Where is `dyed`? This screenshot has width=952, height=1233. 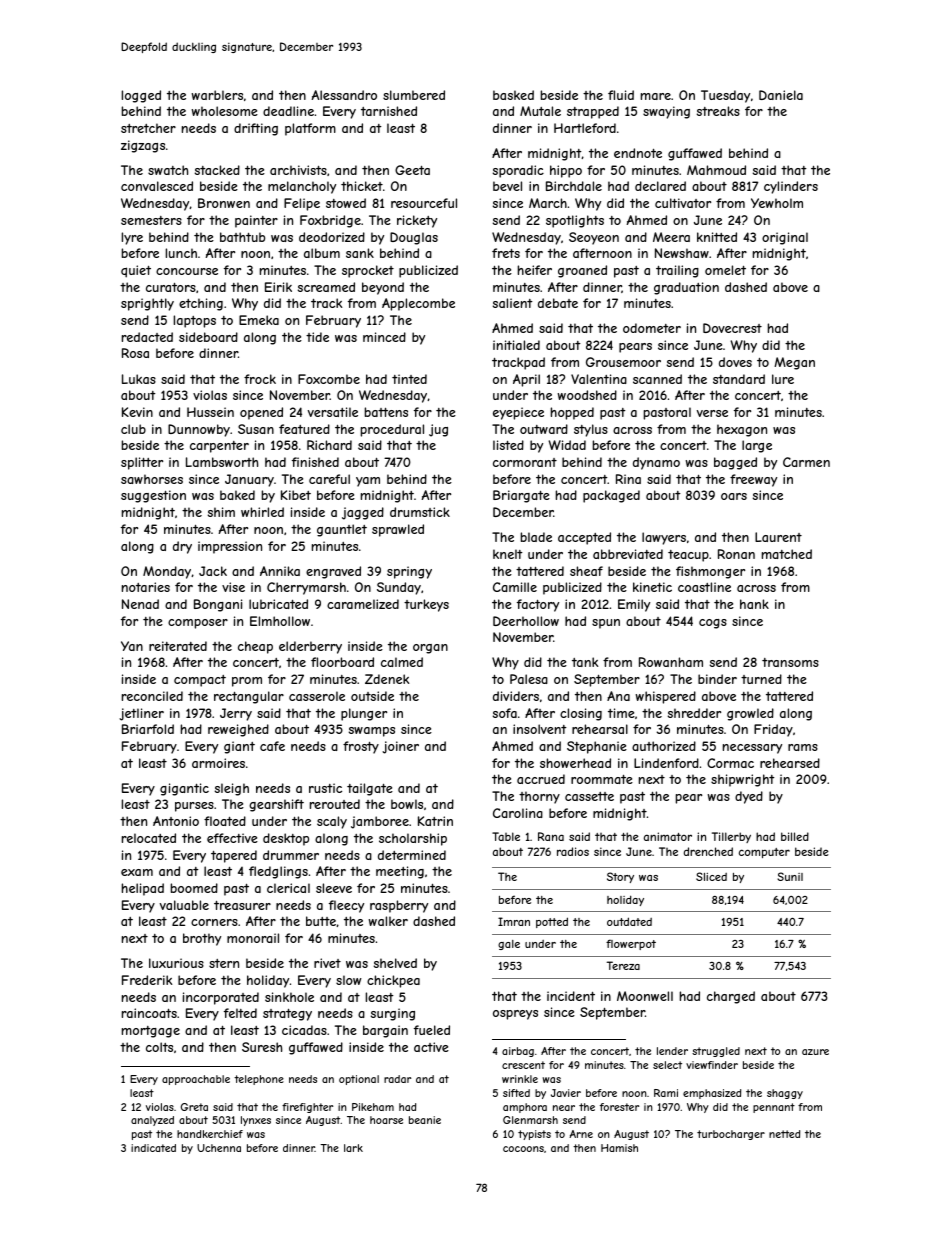 dyed is located at coordinates (749, 797).
